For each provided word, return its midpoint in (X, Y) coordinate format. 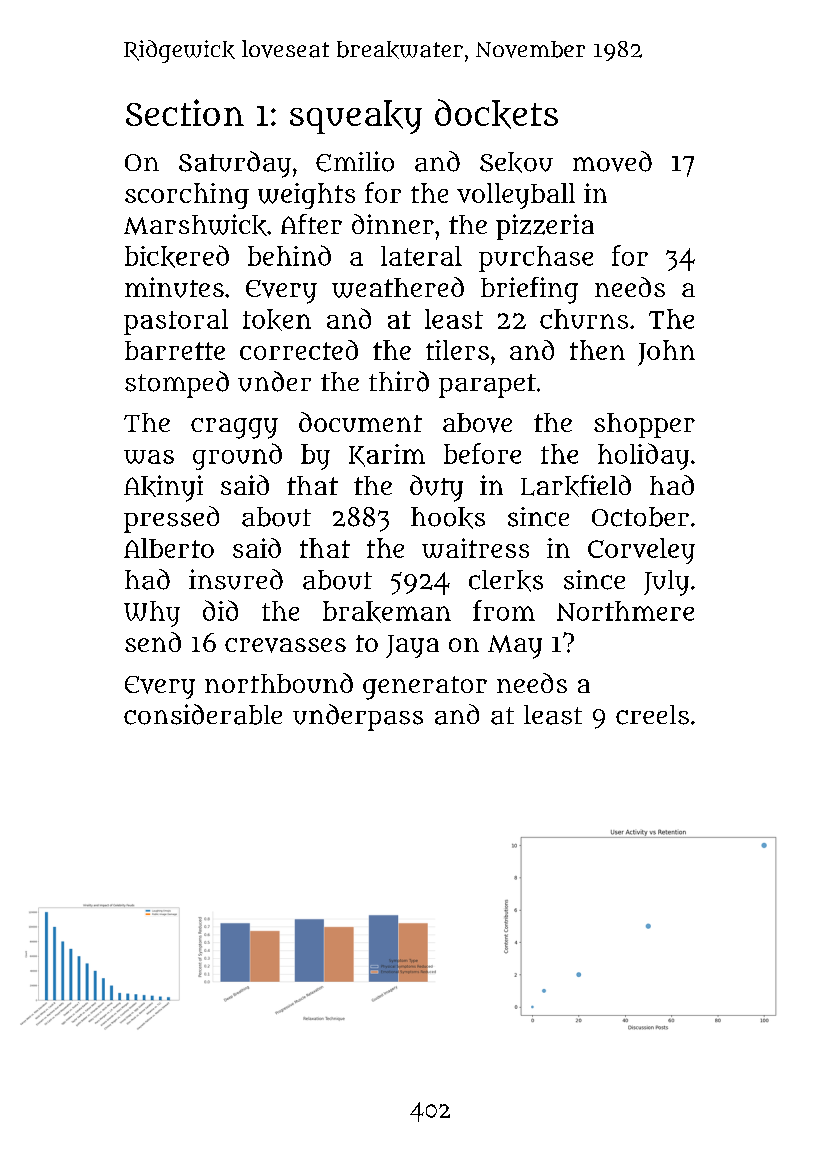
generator (425, 688)
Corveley (641, 551)
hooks (448, 518)
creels (652, 715)
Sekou (516, 162)
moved (612, 161)
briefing (529, 290)
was (149, 457)
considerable (203, 714)
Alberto (169, 548)
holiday (643, 456)
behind (289, 255)
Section (185, 112)
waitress (475, 548)
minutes (174, 287)
